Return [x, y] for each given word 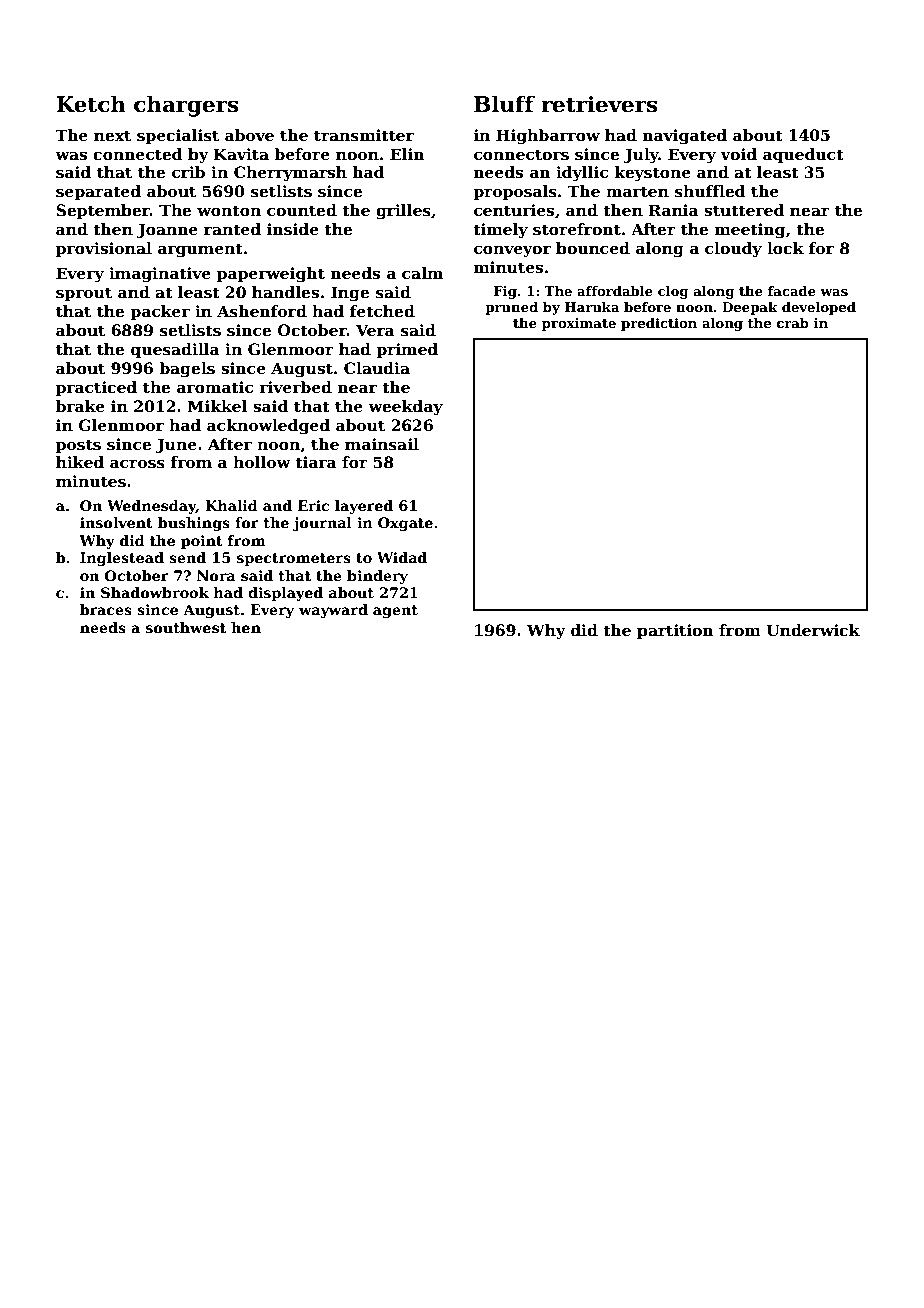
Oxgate [405, 524]
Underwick [813, 630]
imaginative [160, 275]
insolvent [116, 522]
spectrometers [294, 559]
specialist [178, 136]
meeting [750, 231]
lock [785, 248]
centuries [514, 210]
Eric [313, 505]
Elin [407, 154]
